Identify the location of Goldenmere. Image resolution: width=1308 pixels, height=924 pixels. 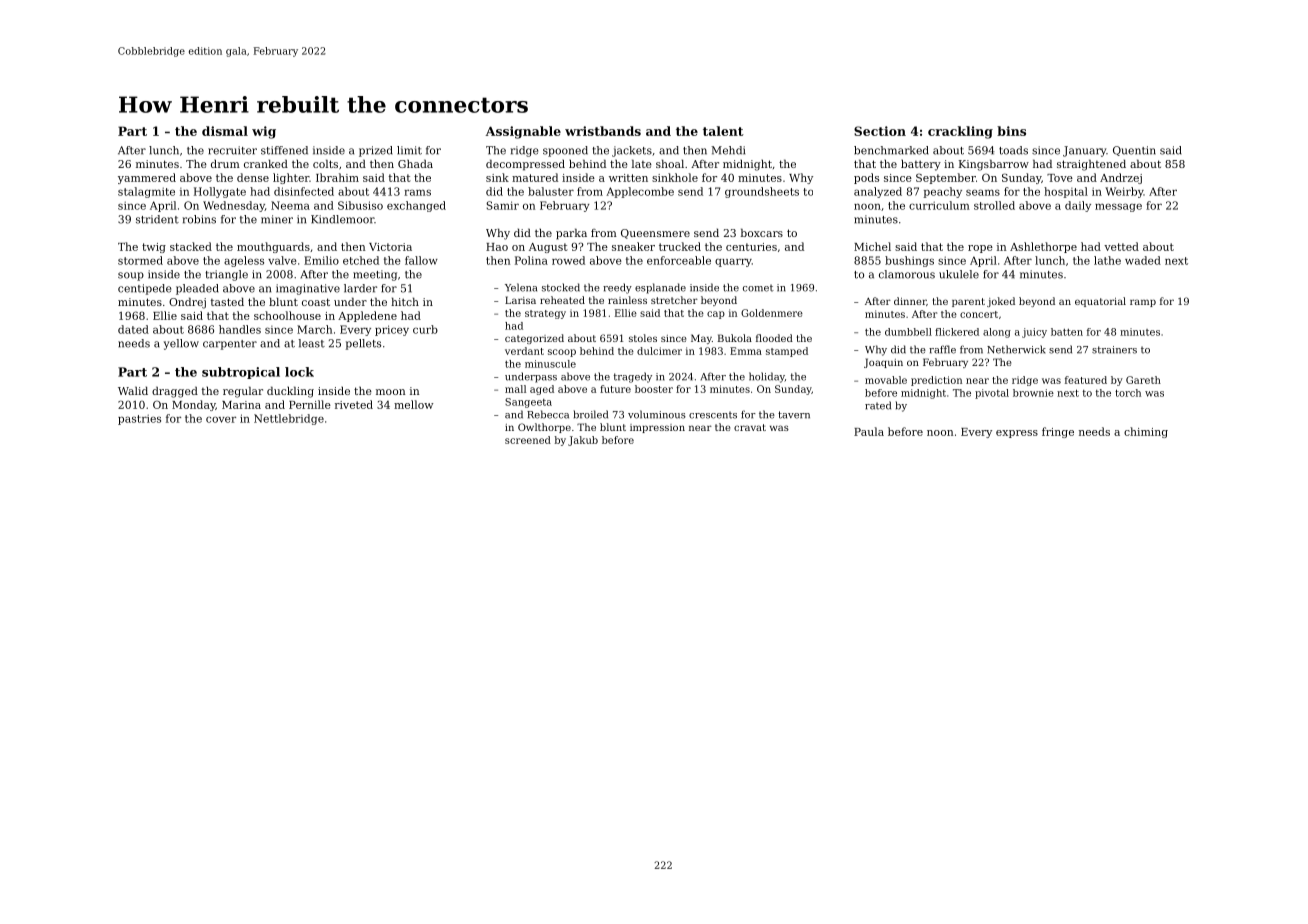
(772, 313).
